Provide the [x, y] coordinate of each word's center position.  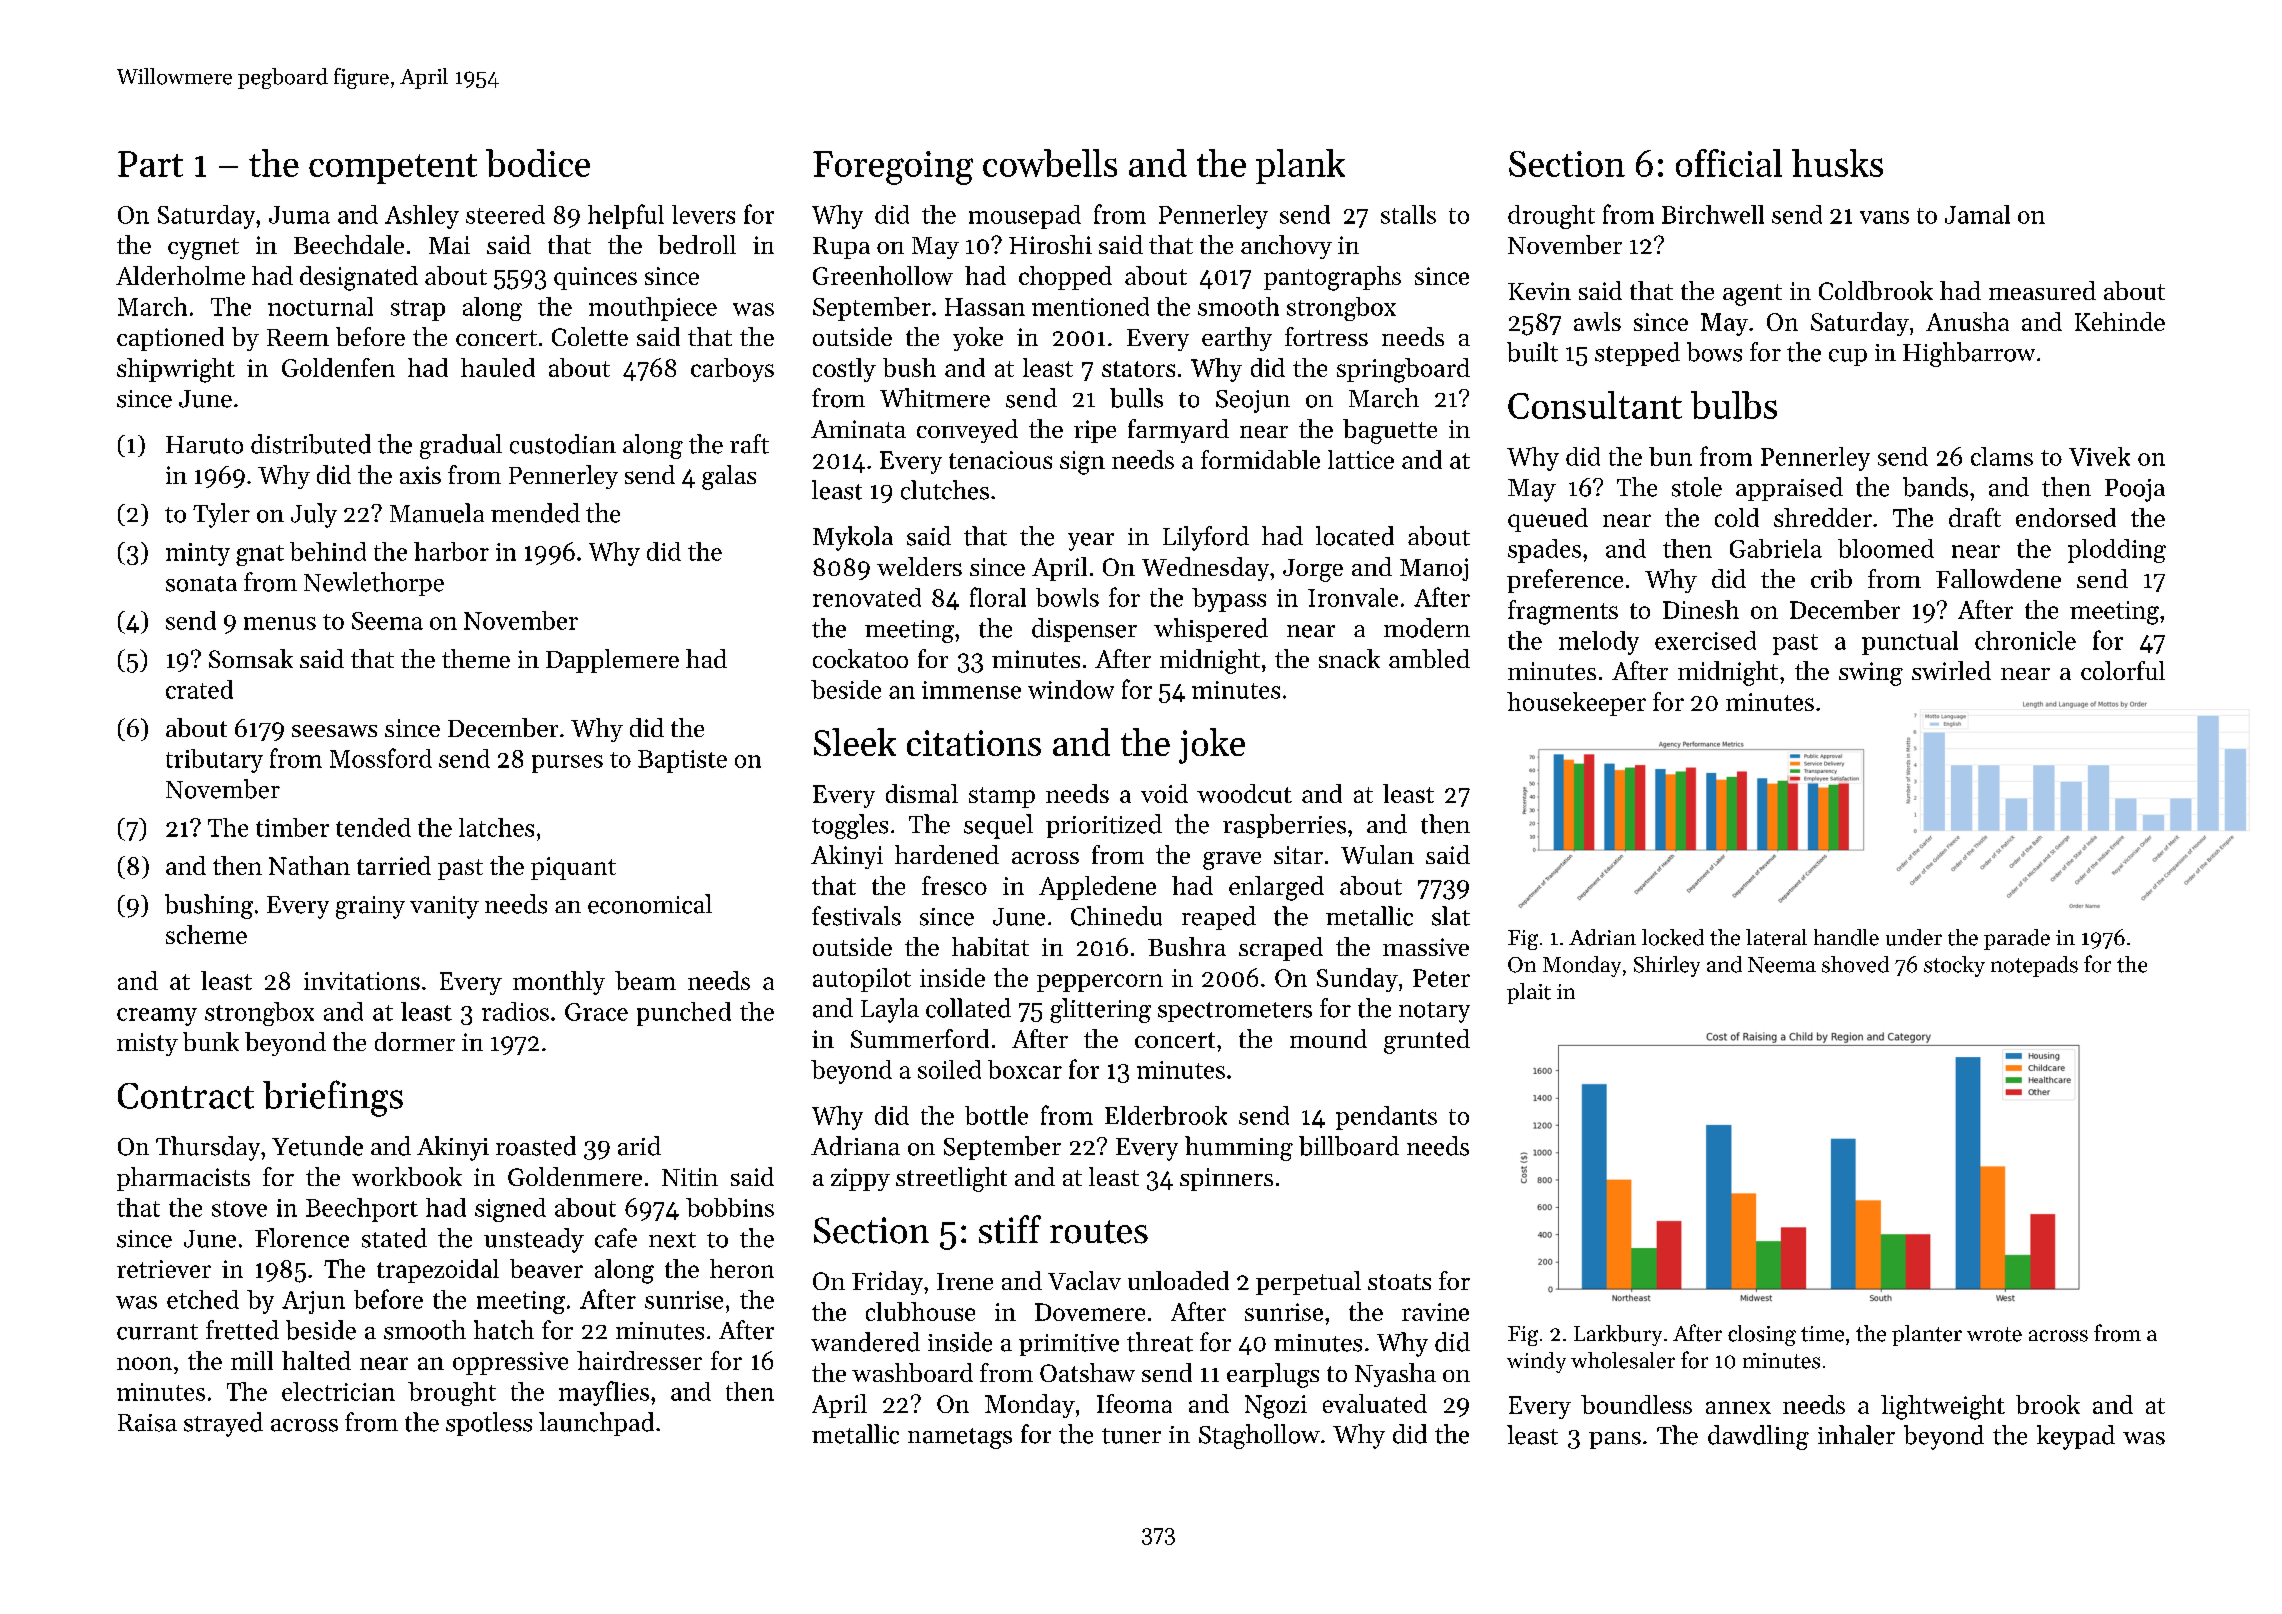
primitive [1069, 1345]
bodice [538, 163]
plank [1300, 166]
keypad [2076, 1437]
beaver [546, 1268]
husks [1837, 163]
